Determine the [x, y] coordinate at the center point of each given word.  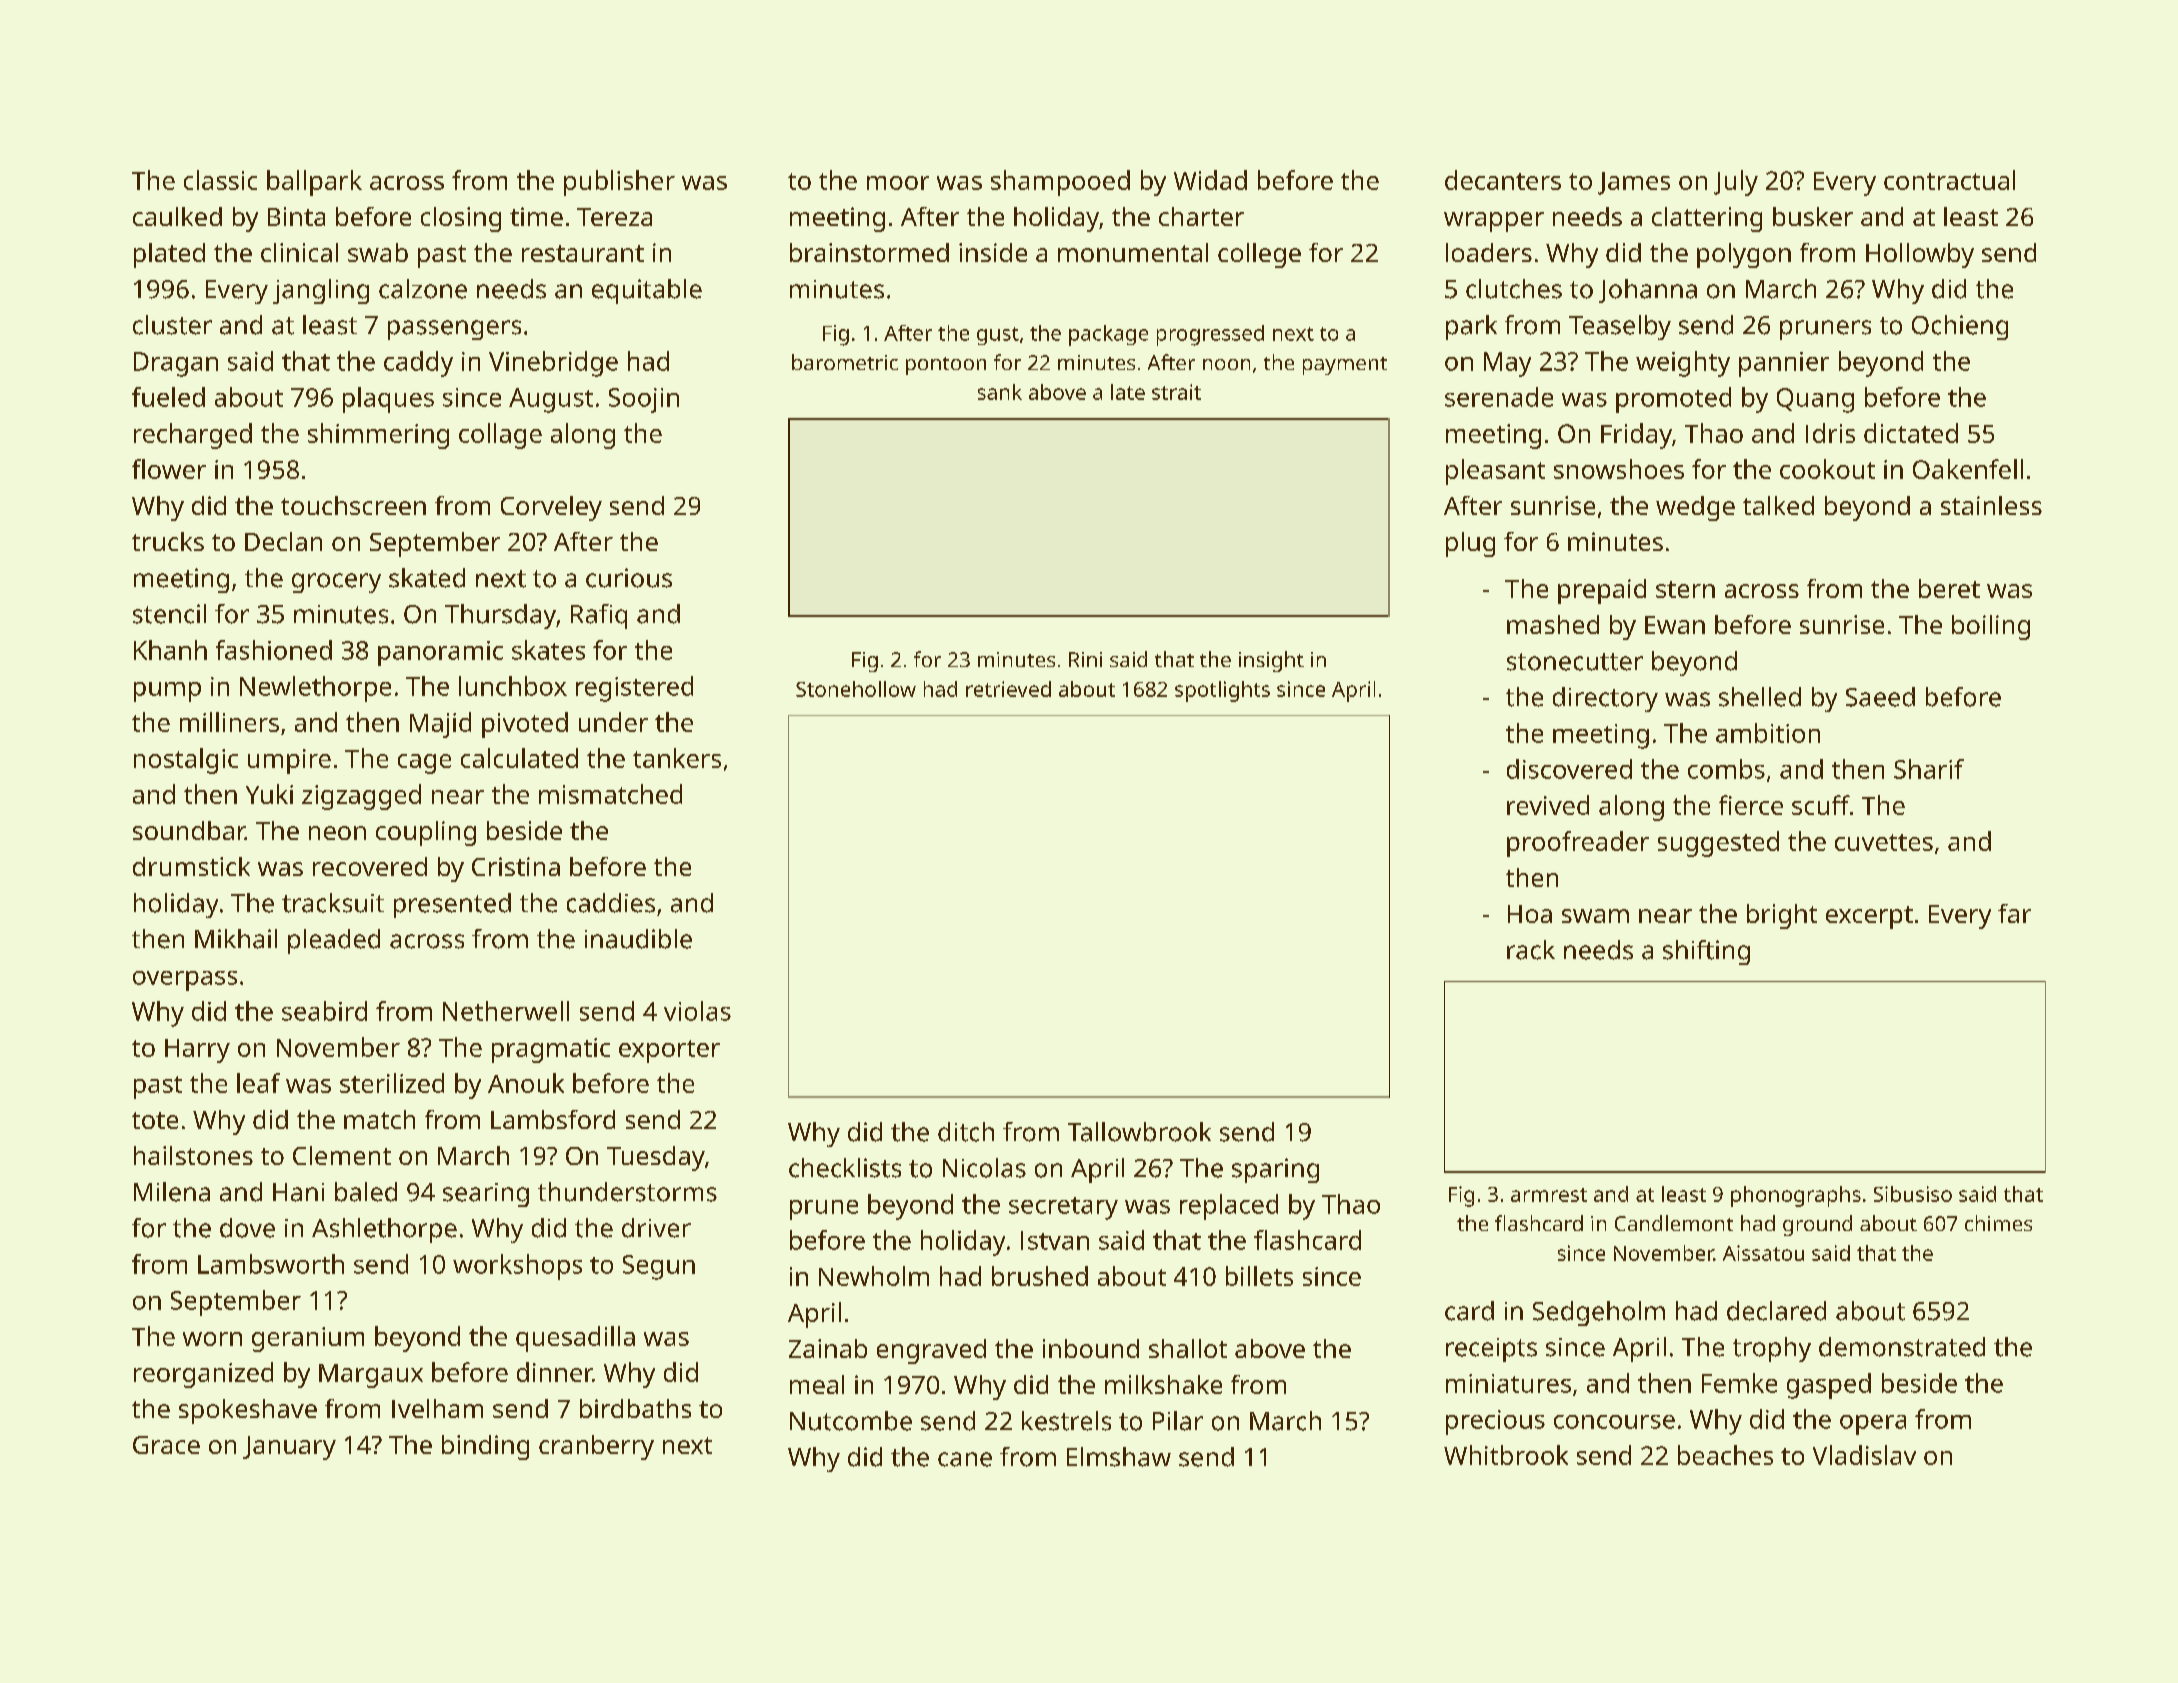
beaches [1725, 1455]
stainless [1991, 505]
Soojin [644, 400]
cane [965, 1459]
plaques [388, 400]
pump [167, 692]
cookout [1827, 469]
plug [1470, 544]
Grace [166, 1445]
